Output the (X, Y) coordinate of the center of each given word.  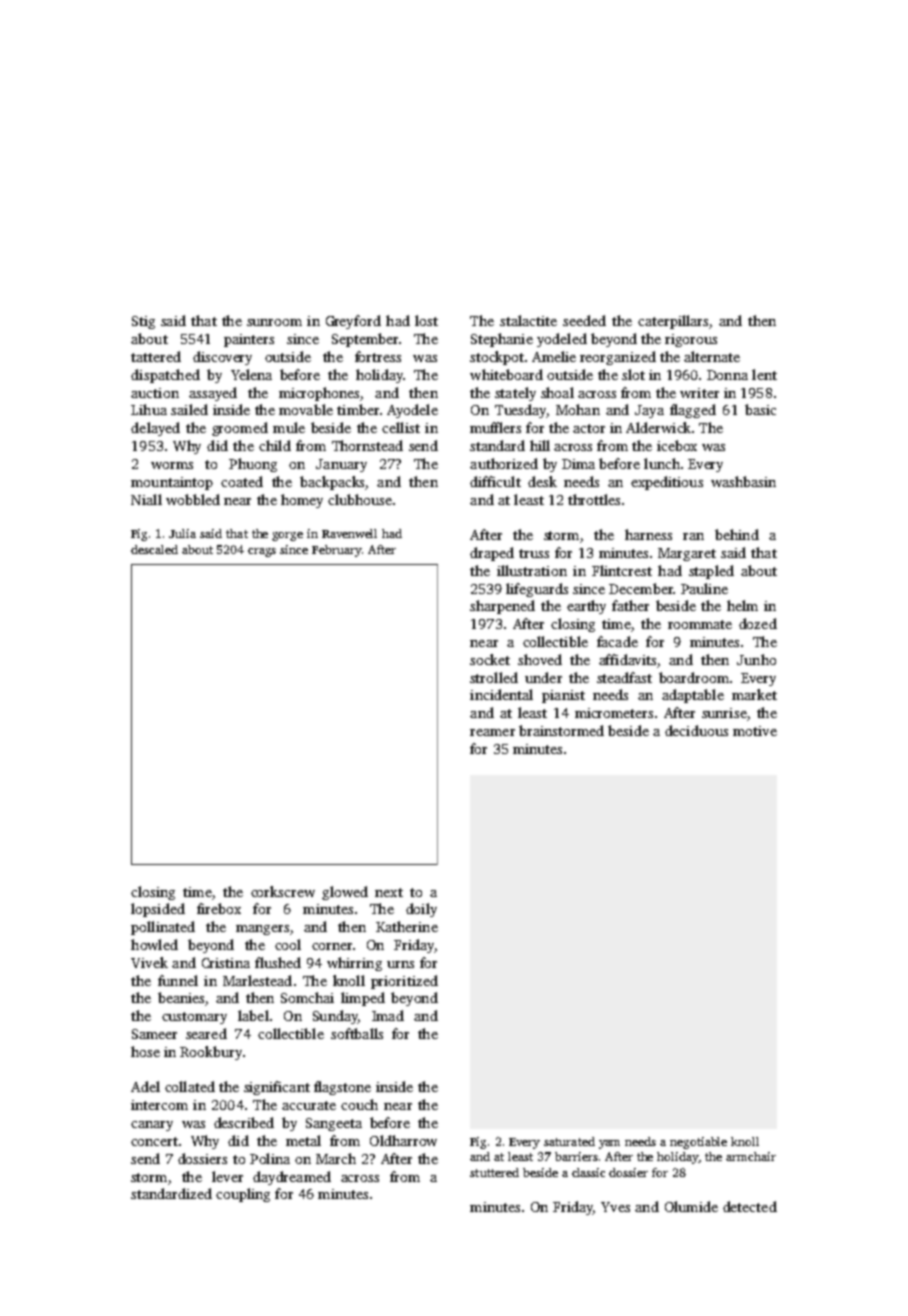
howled (154, 944)
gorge (287, 536)
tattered (156, 356)
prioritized (404, 982)
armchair (751, 1156)
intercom (159, 1105)
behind (737, 534)
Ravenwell (349, 533)
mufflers (495, 427)
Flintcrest (622, 570)
